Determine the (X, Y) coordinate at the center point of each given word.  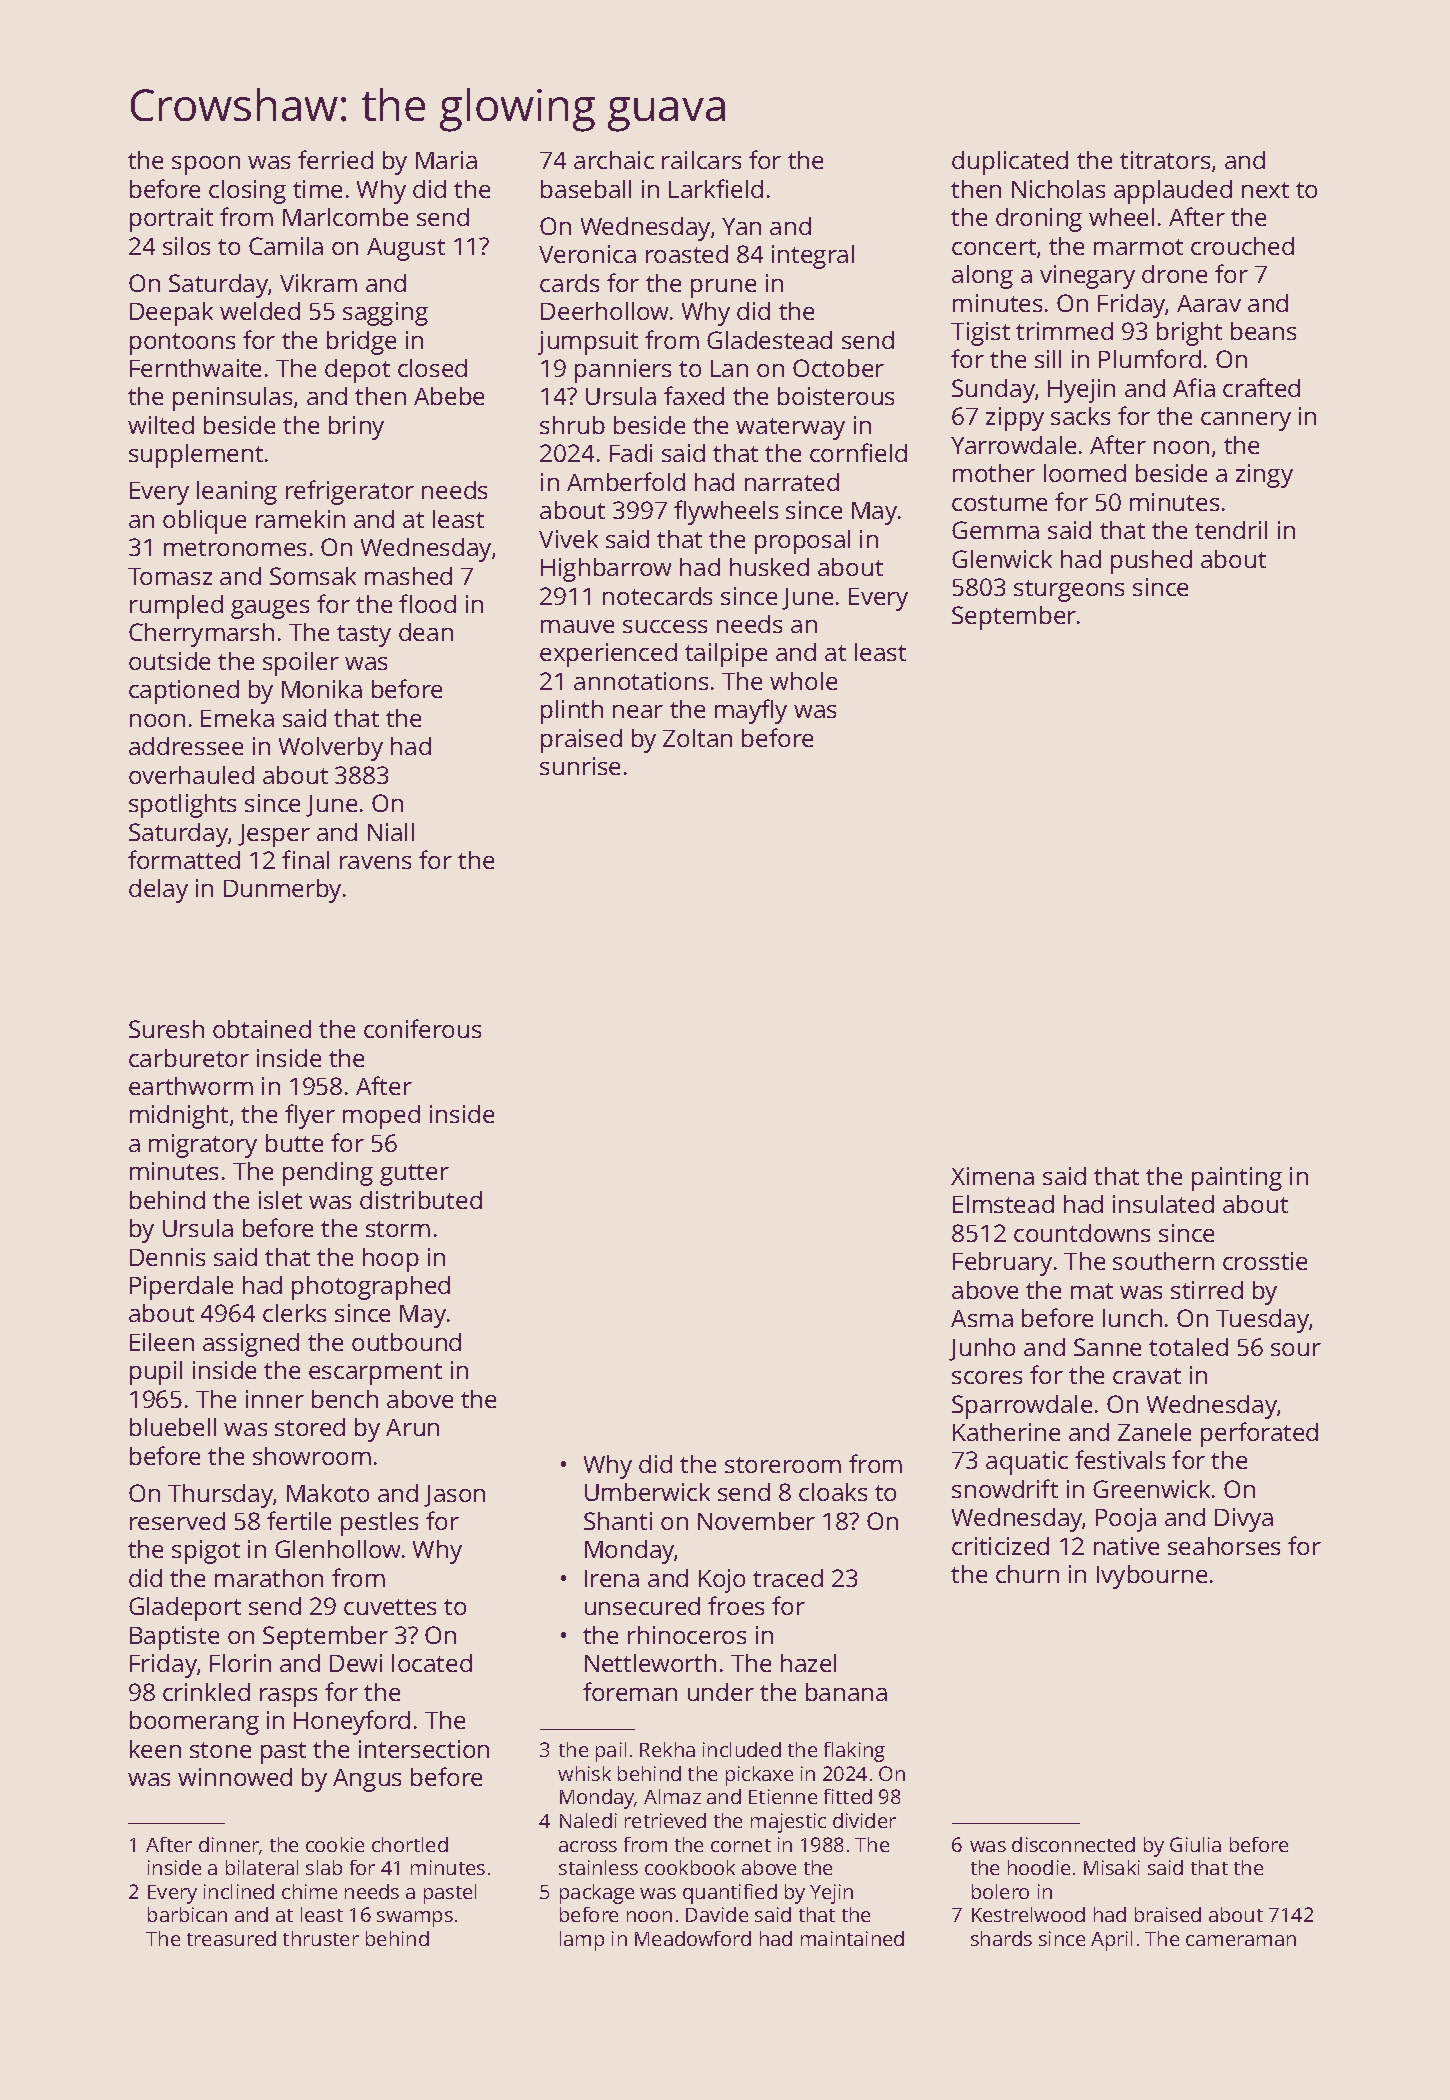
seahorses (1224, 1546)
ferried (335, 159)
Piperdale (181, 1288)
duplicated (1010, 163)
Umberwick (647, 1492)
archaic (614, 160)
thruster (321, 1938)
